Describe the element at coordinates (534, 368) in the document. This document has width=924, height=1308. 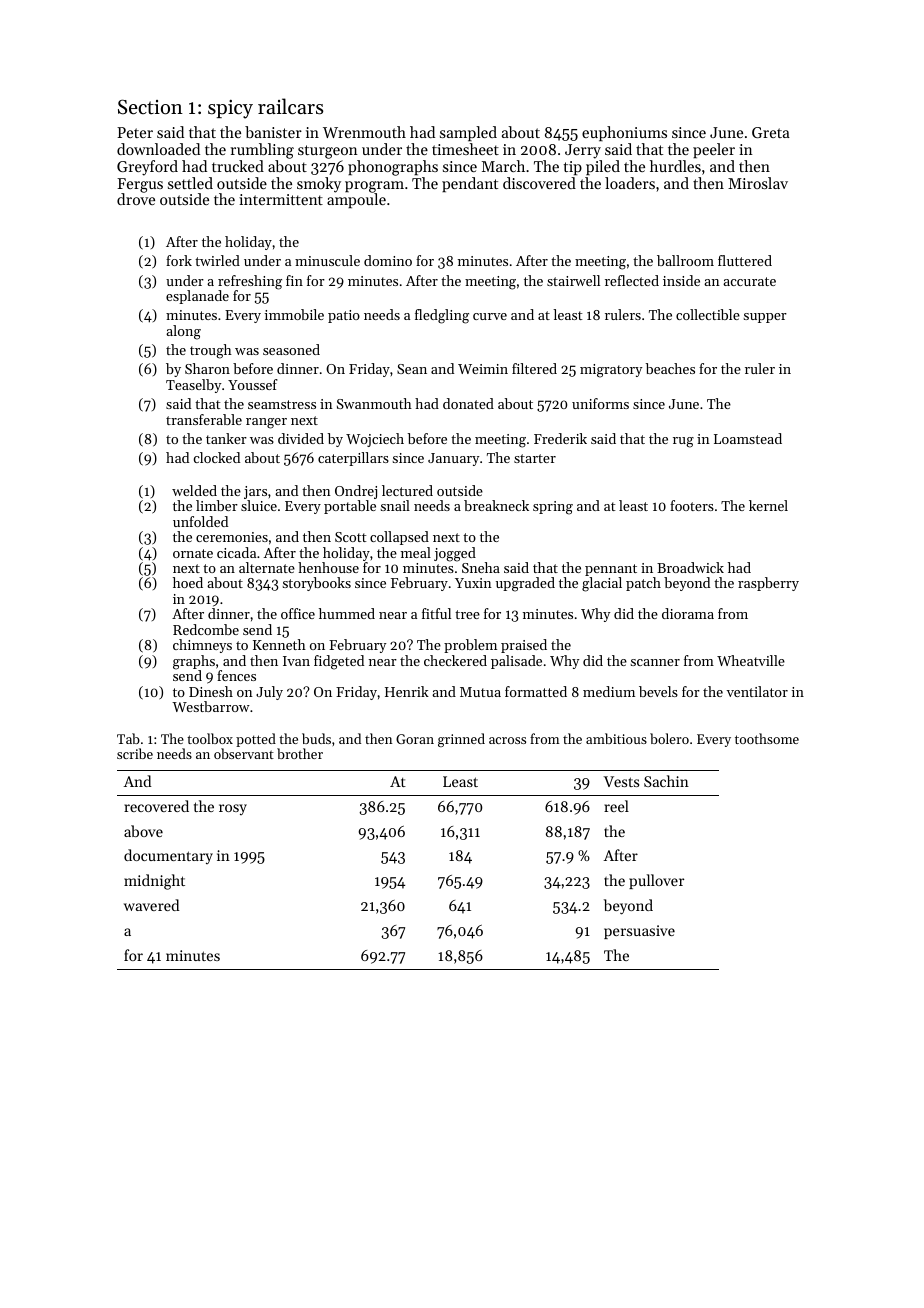
I see `filtered` at that location.
